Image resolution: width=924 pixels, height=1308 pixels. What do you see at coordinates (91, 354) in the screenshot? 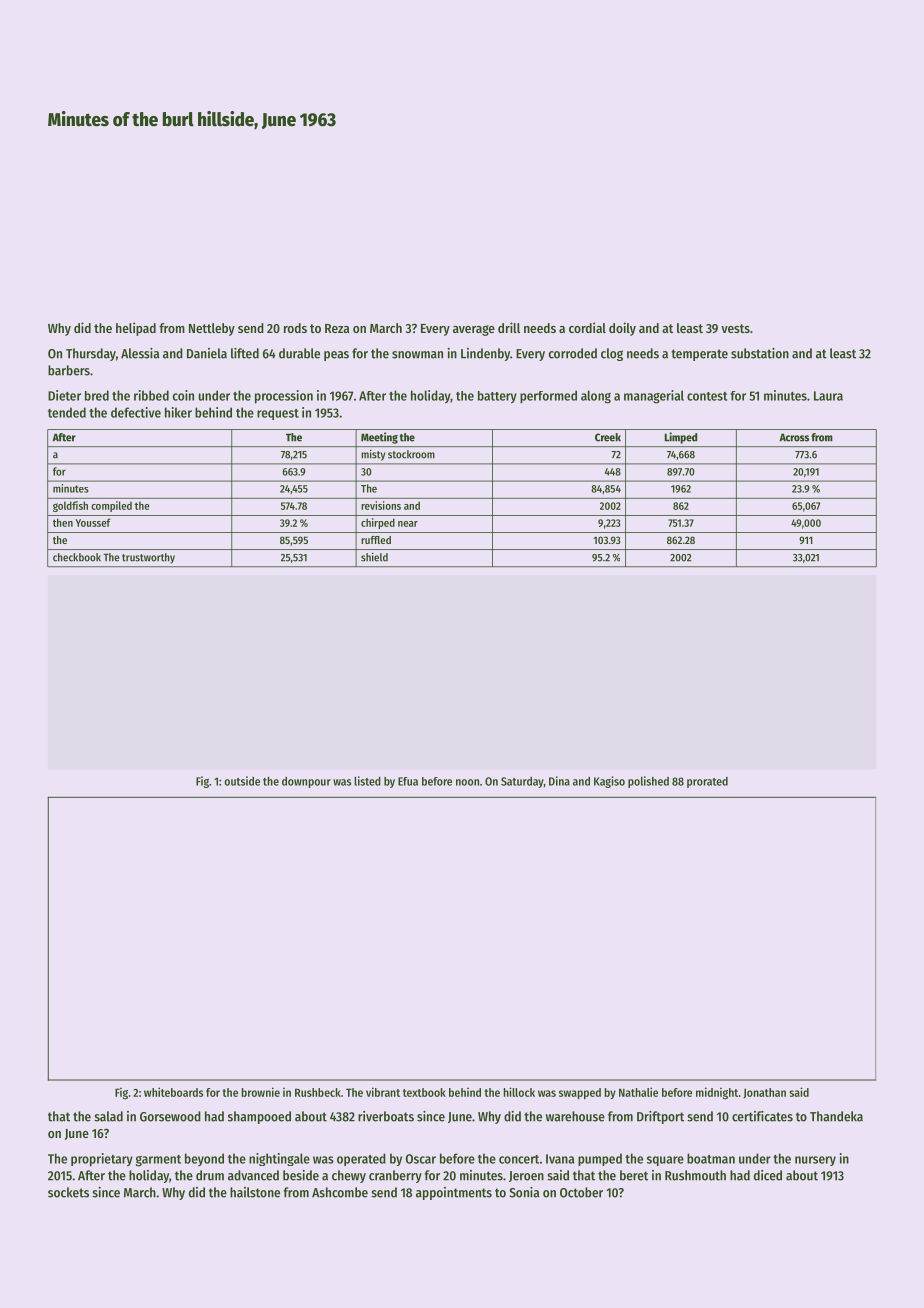
I see `Thursday` at bounding box center [91, 354].
